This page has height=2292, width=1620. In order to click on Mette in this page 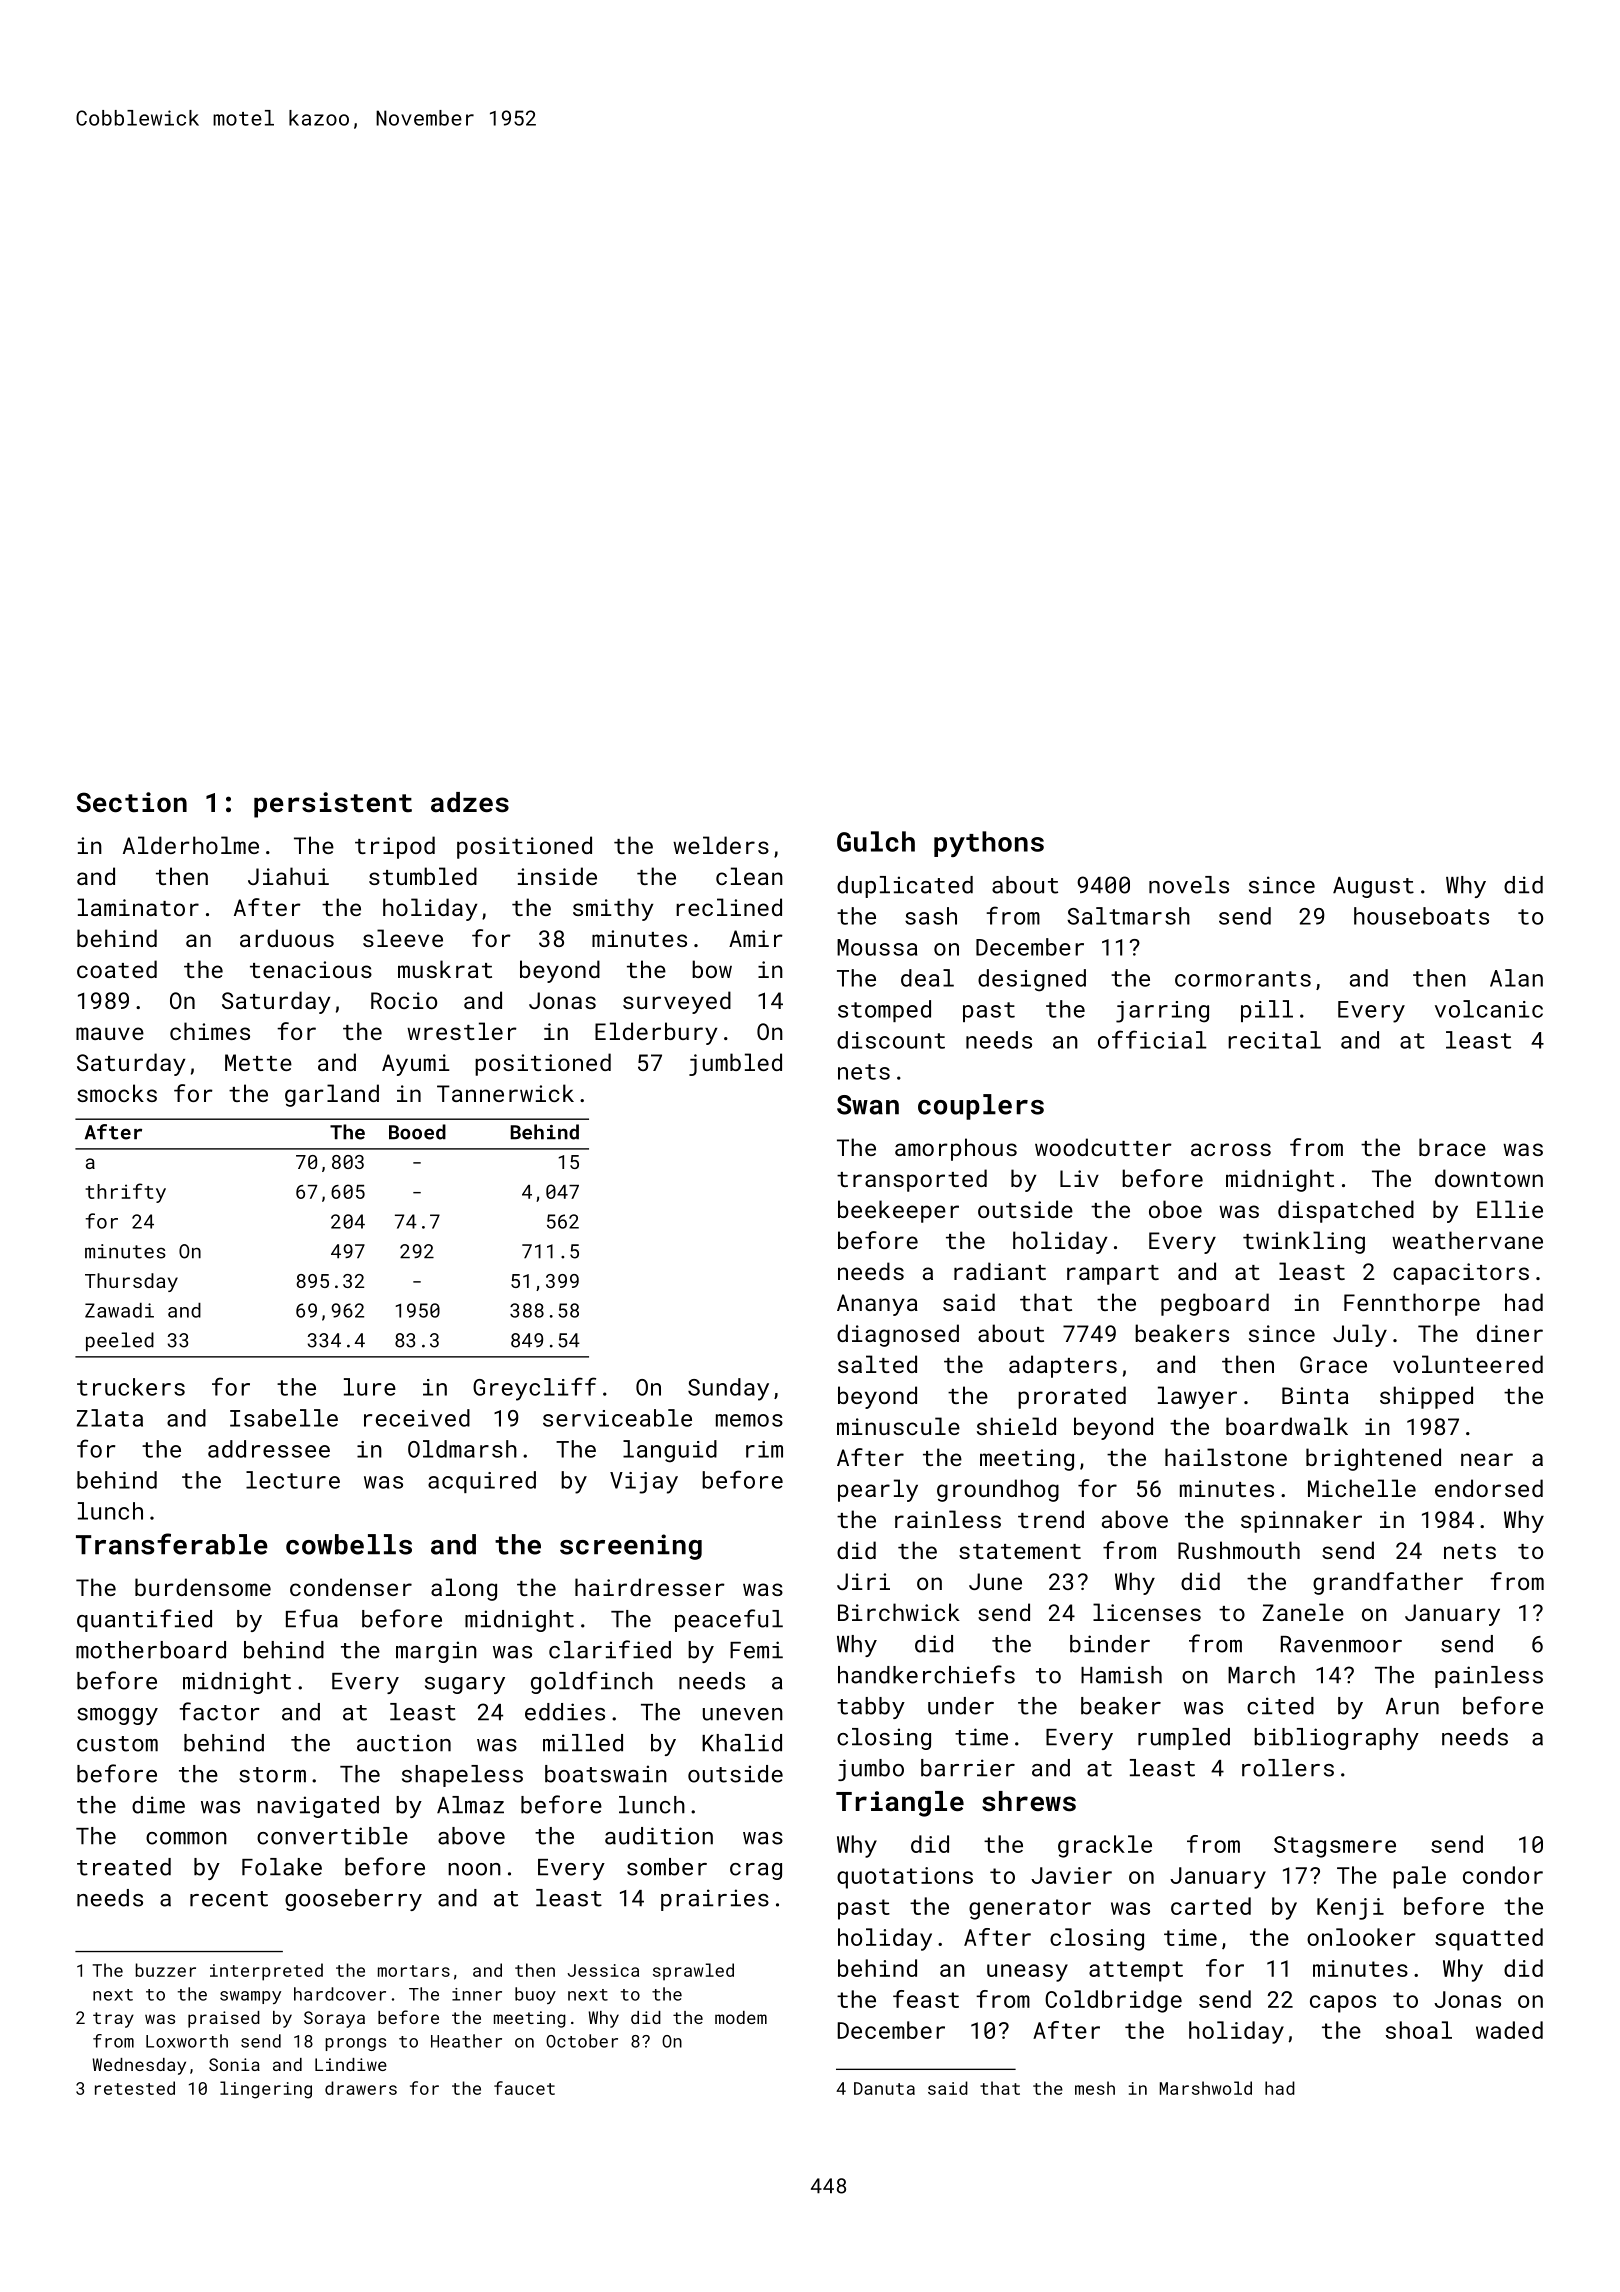, I will do `click(258, 1062)`.
